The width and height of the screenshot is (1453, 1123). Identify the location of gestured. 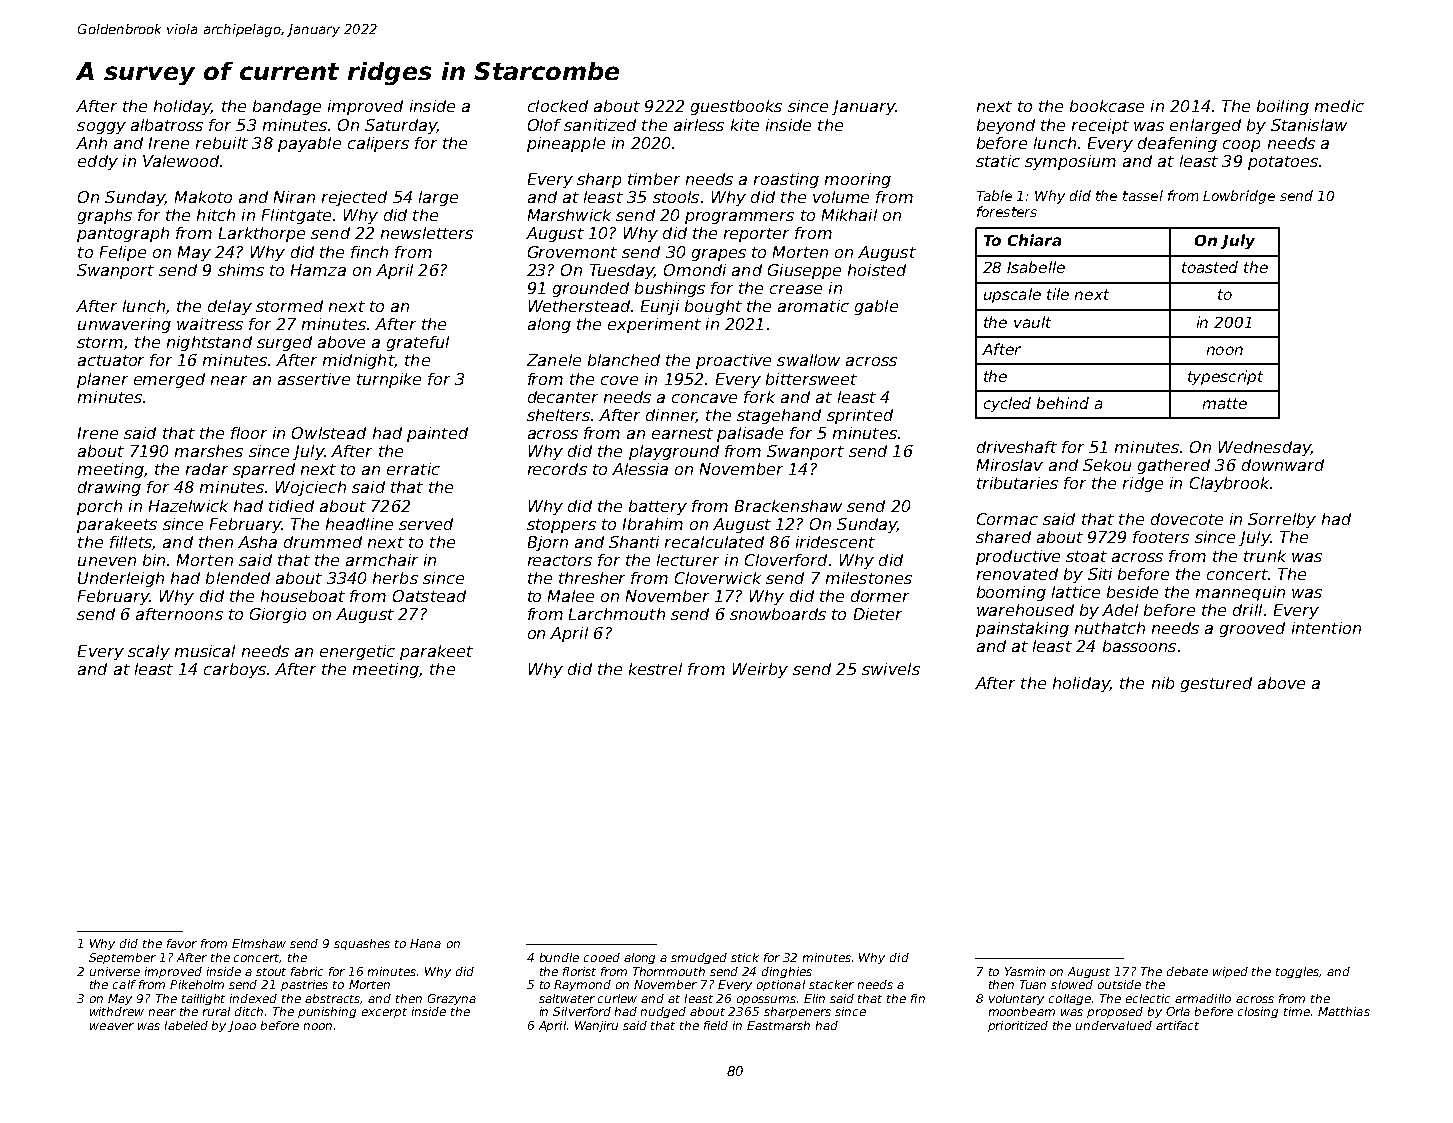
(1216, 684).
